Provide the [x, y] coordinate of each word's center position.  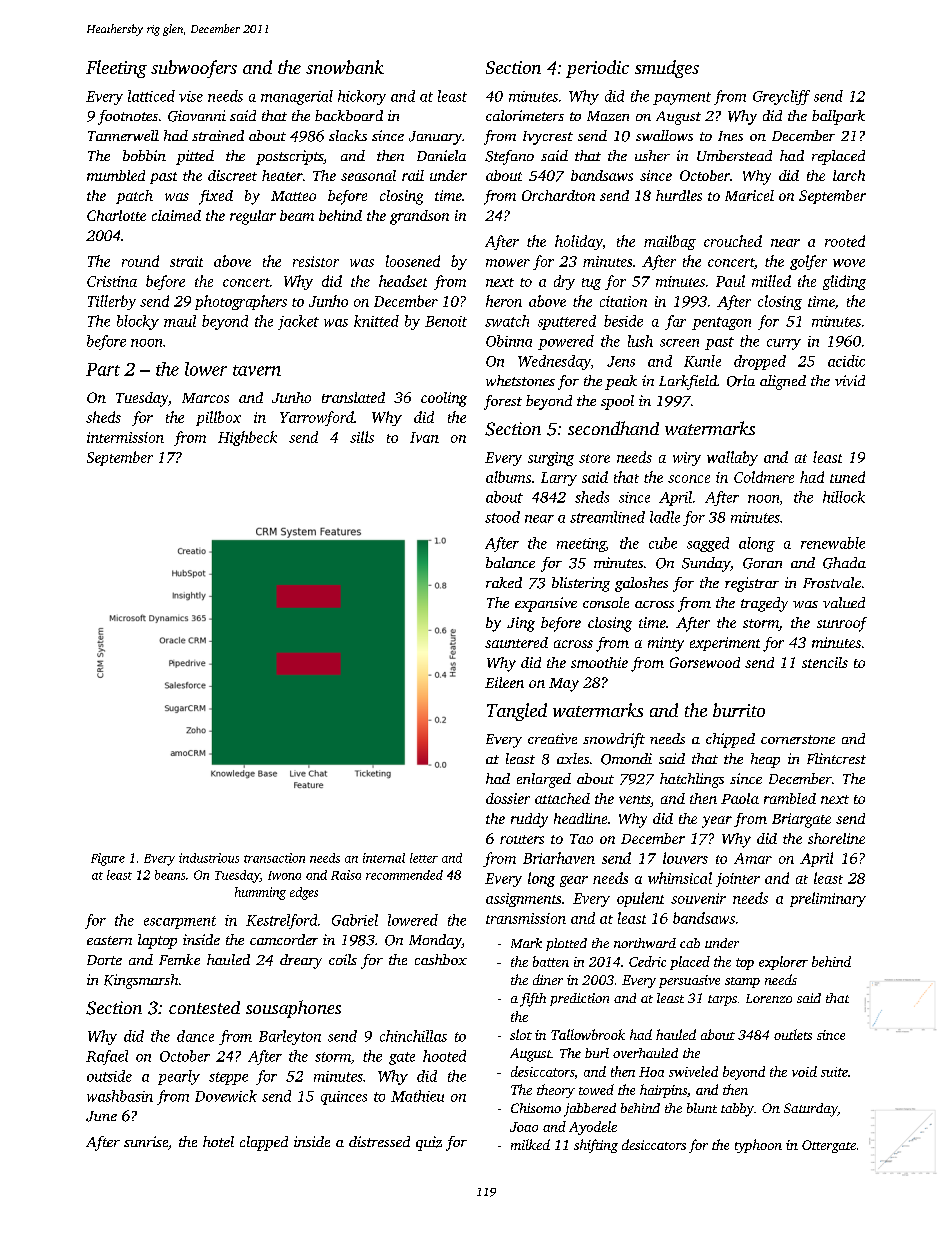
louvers [685, 858]
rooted [845, 241]
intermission [125, 437]
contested [204, 1007]
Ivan [424, 437]
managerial [297, 97]
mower [508, 263]
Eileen [504, 682]
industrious [209, 858]
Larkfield [688, 382]
